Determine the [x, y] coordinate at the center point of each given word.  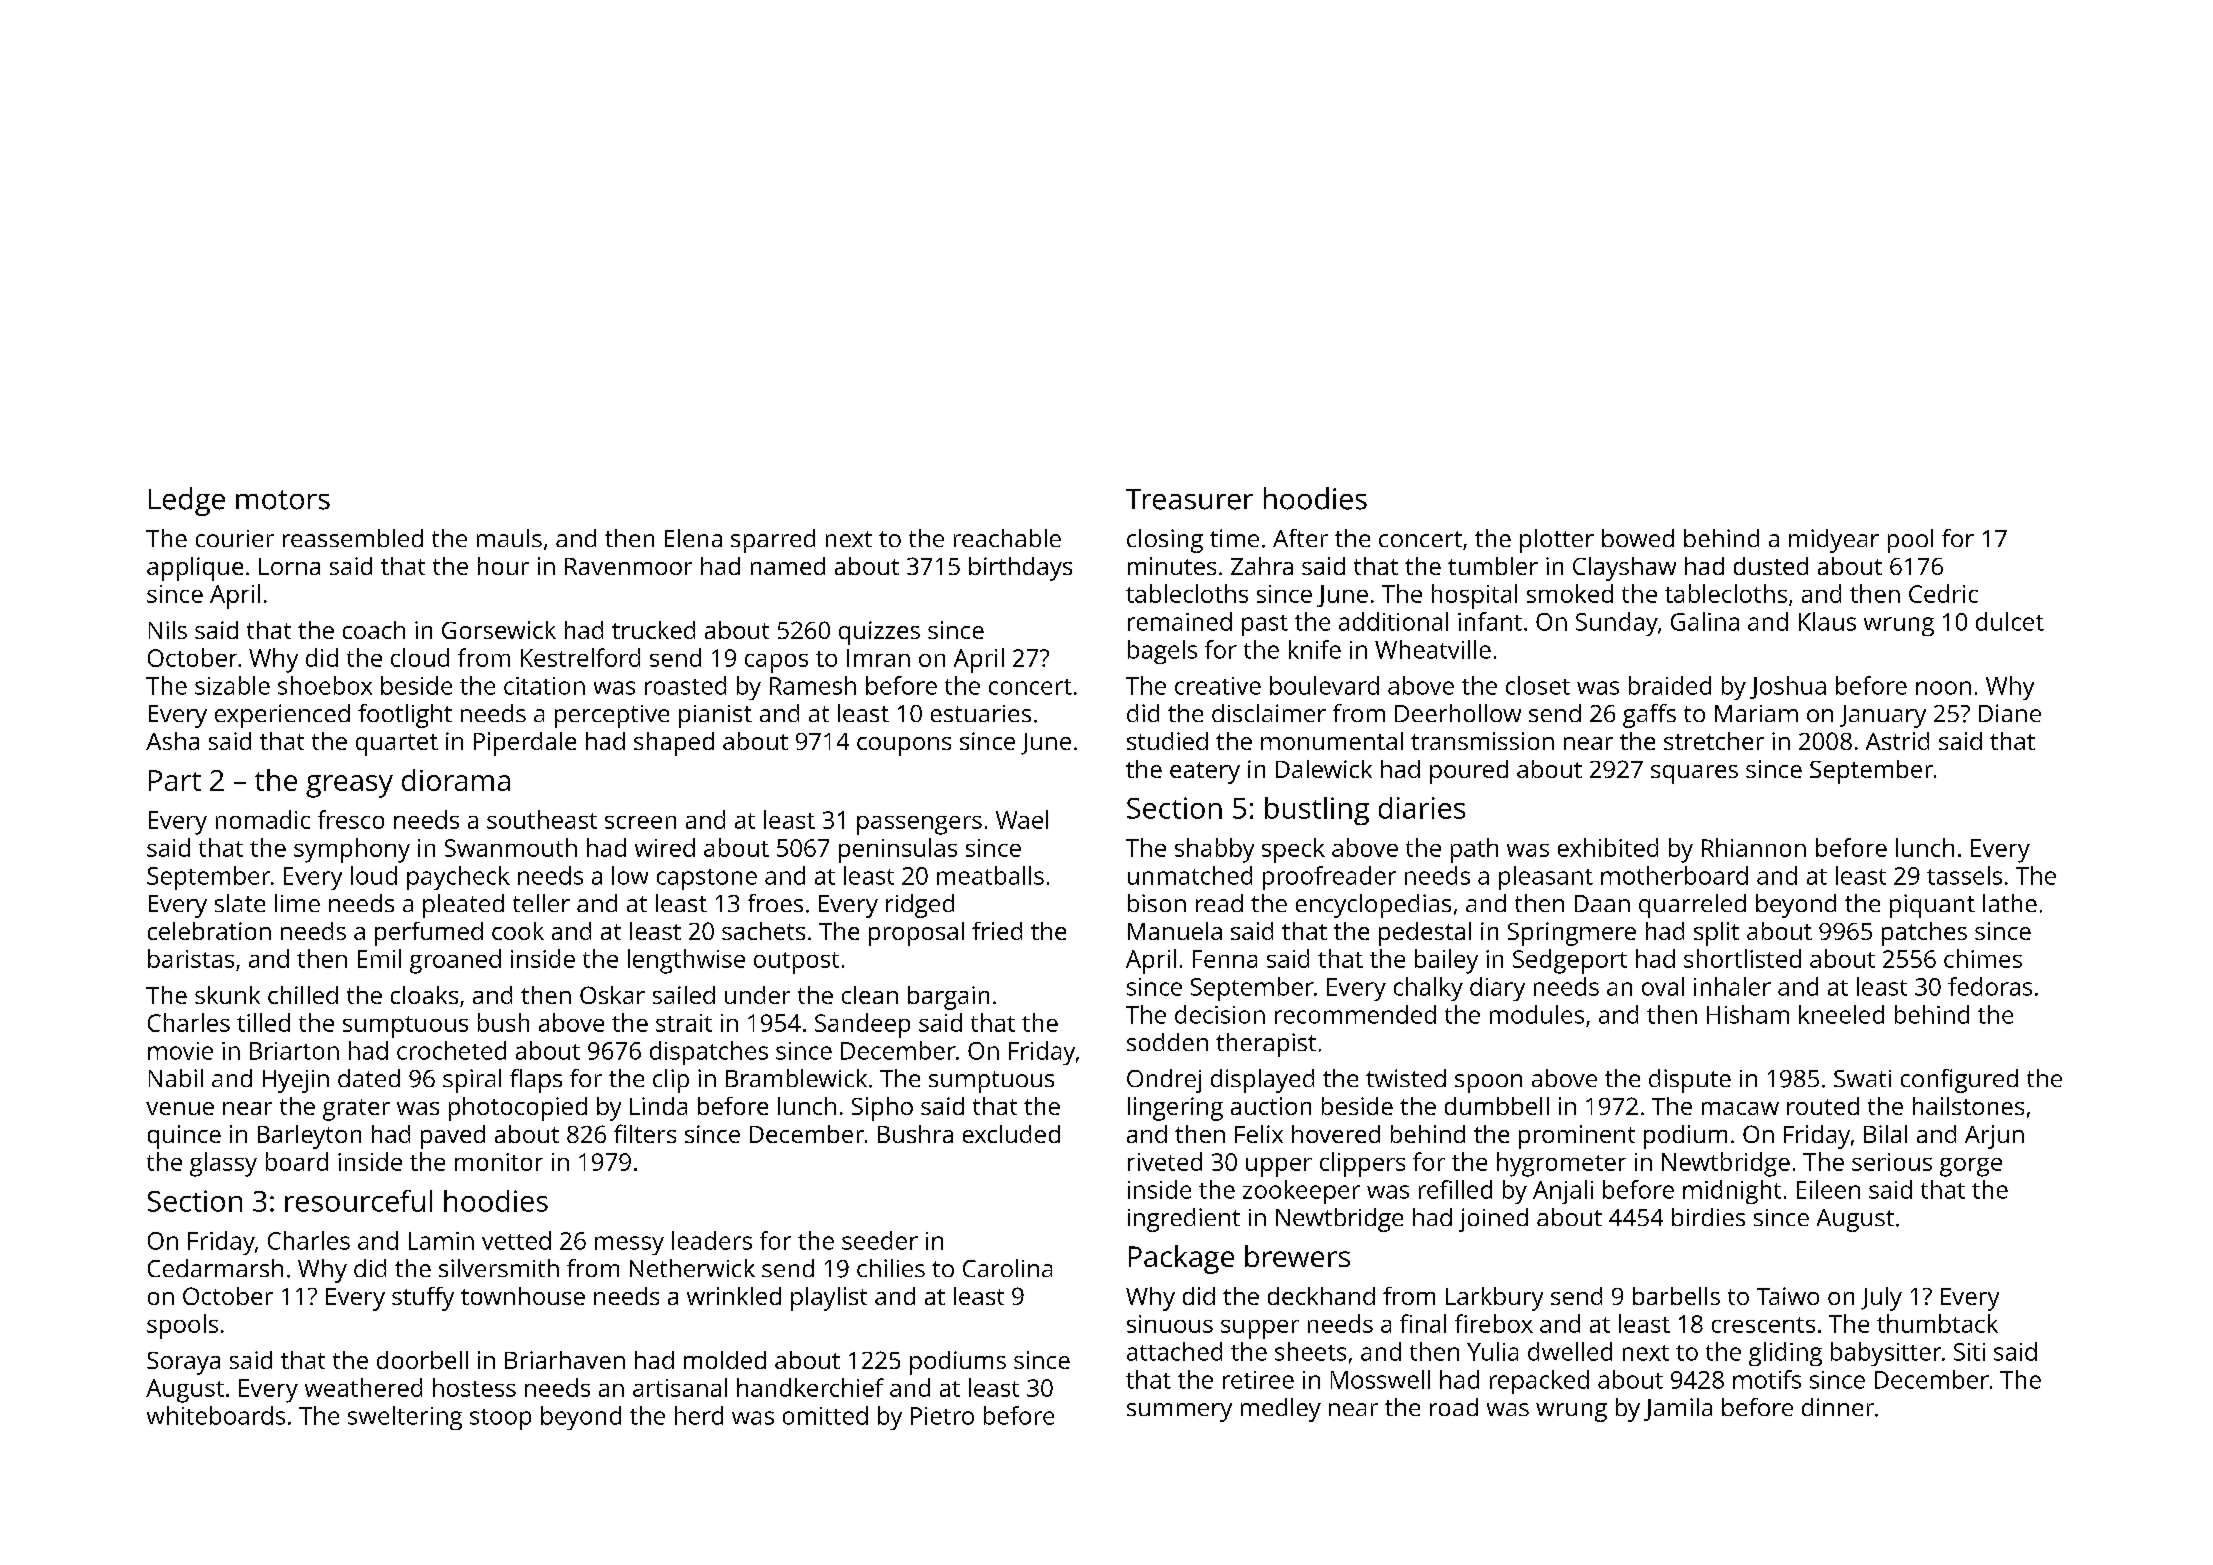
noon [1943, 688]
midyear [1834, 541]
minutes [1172, 566]
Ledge [187, 501]
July [1881, 1299]
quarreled [1692, 906]
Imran [878, 658]
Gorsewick [499, 630]
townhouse [523, 1296]
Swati [1862, 1078]
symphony [352, 850]
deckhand [1321, 1296]
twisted [1406, 1078]
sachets [763, 931]
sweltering [405, 1418]
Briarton [294, 1051]
